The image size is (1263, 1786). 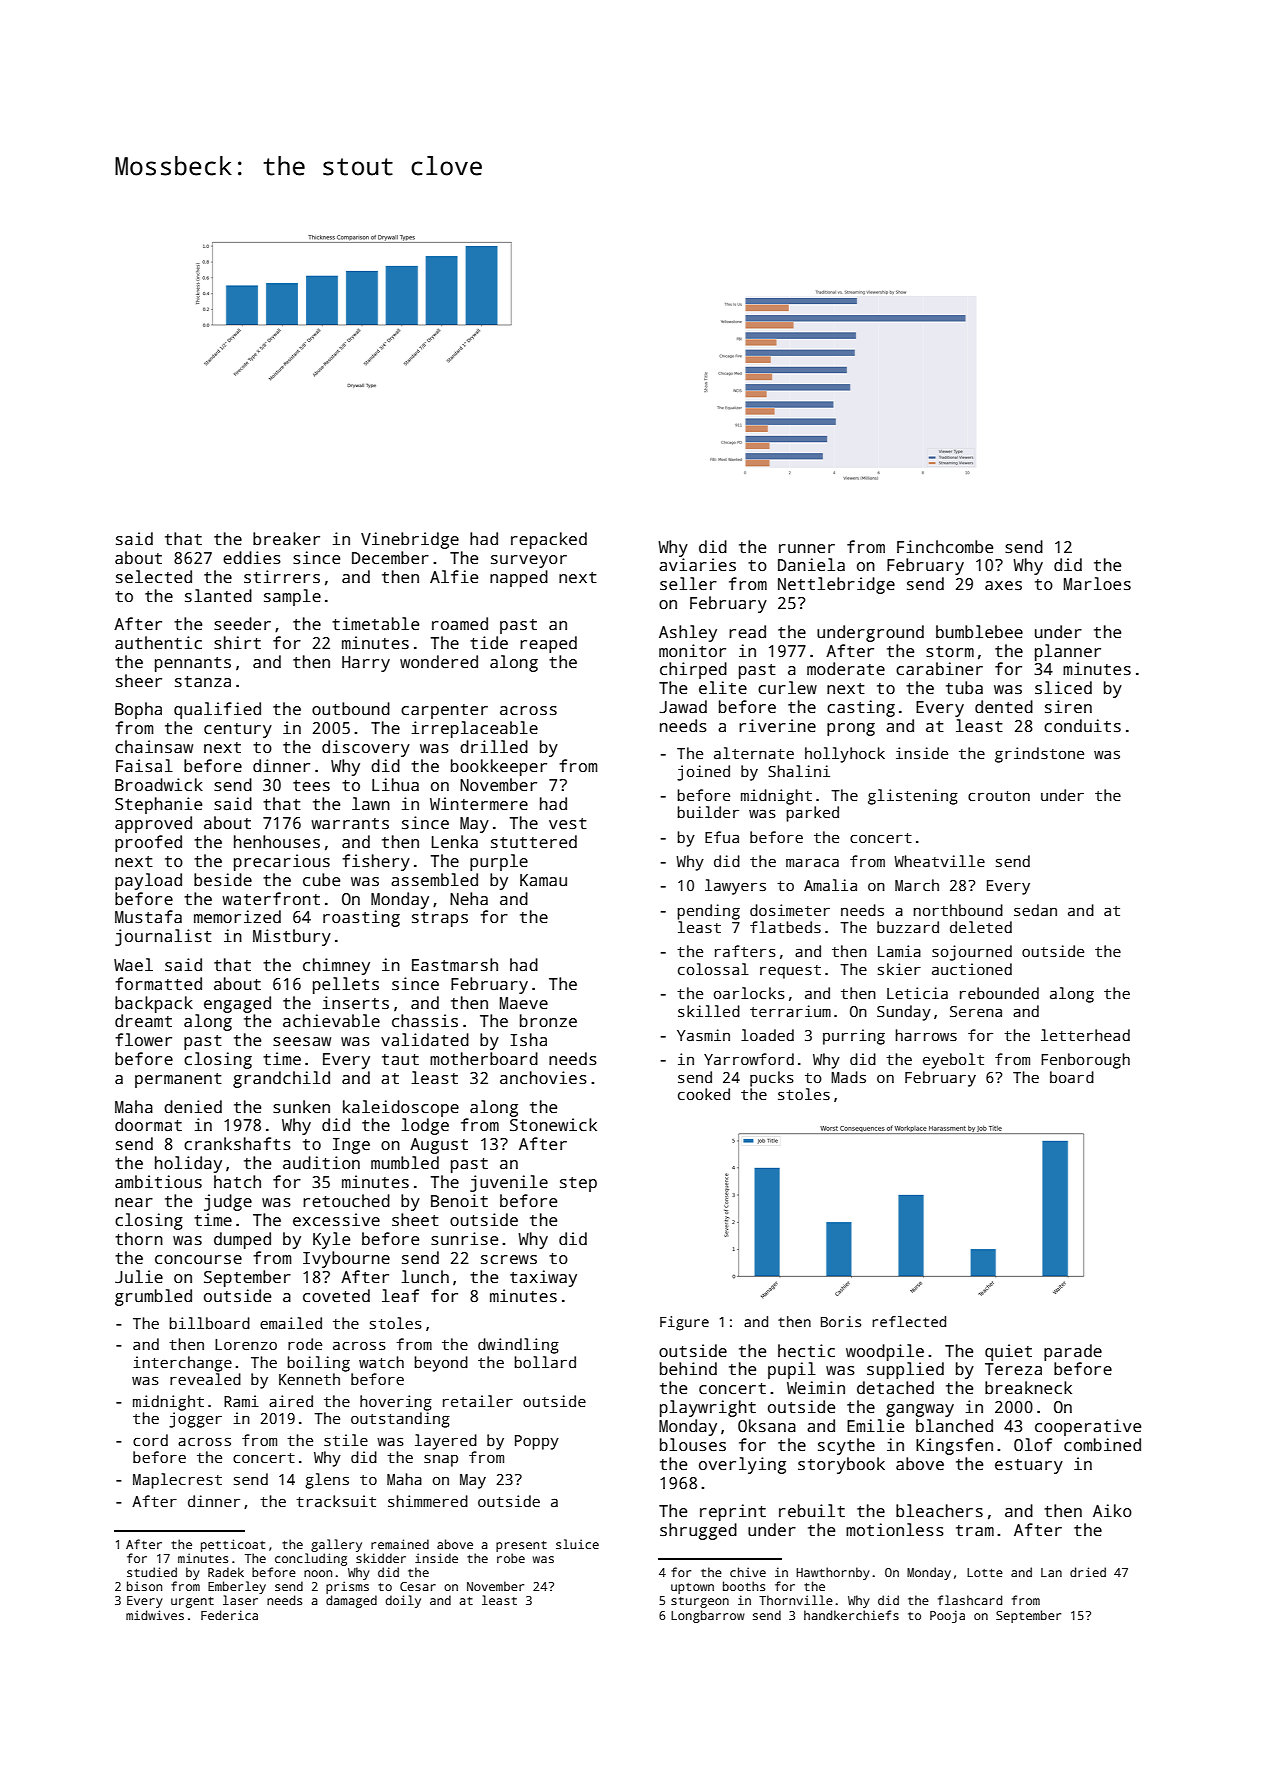 I want to click on grindstone, so click(x=1039, y=755).
